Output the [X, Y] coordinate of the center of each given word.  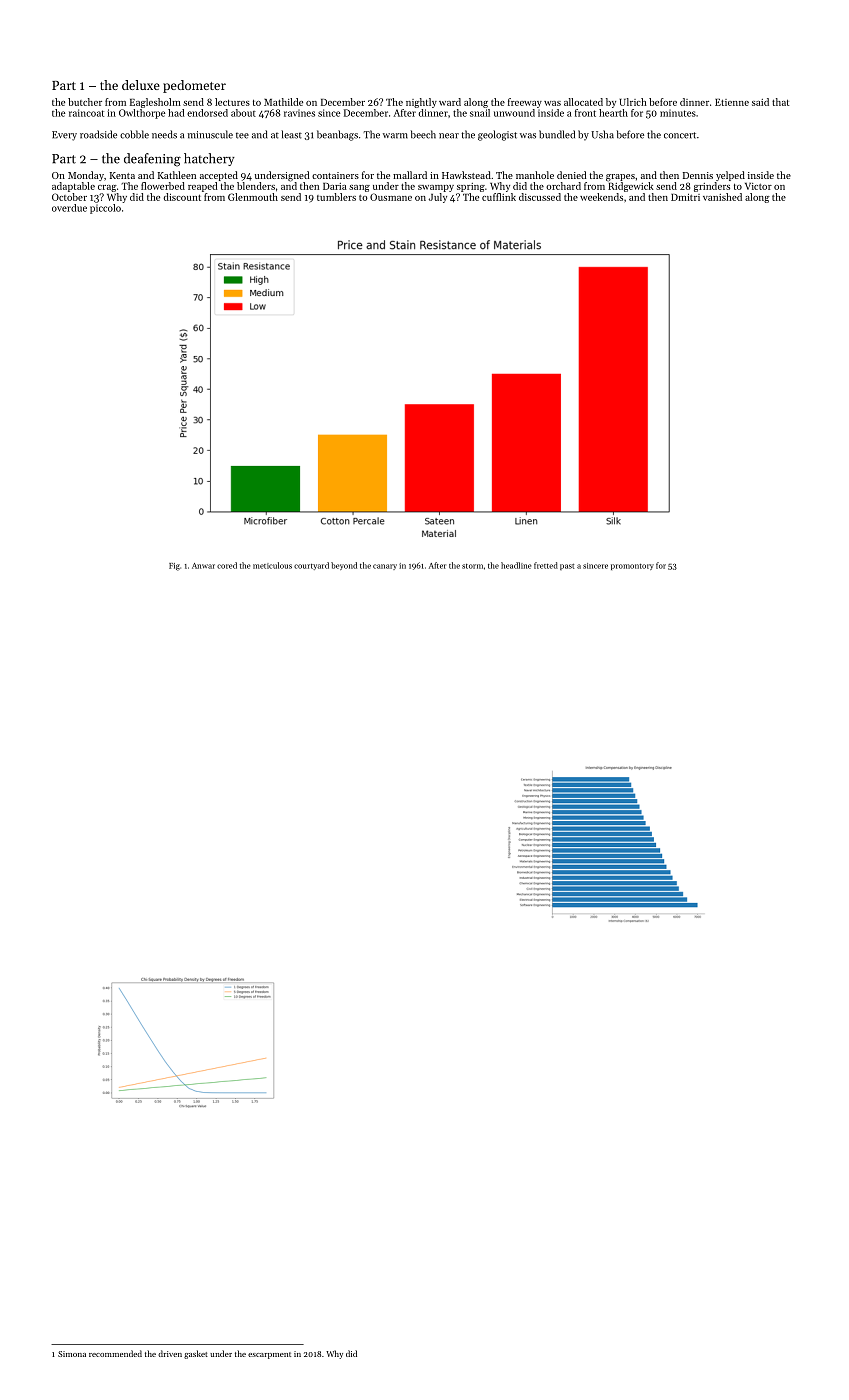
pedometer [194, 86]
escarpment [269, 1355]
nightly [421, 103]
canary [385, 567]
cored [227, 565]
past [567, 567]
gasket [196, 1354]
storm [472, 566]
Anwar [203, 566]
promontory [632, 567]
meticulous [272, 565]
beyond [344, 566]
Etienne [732, 102]
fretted [546, 565]
